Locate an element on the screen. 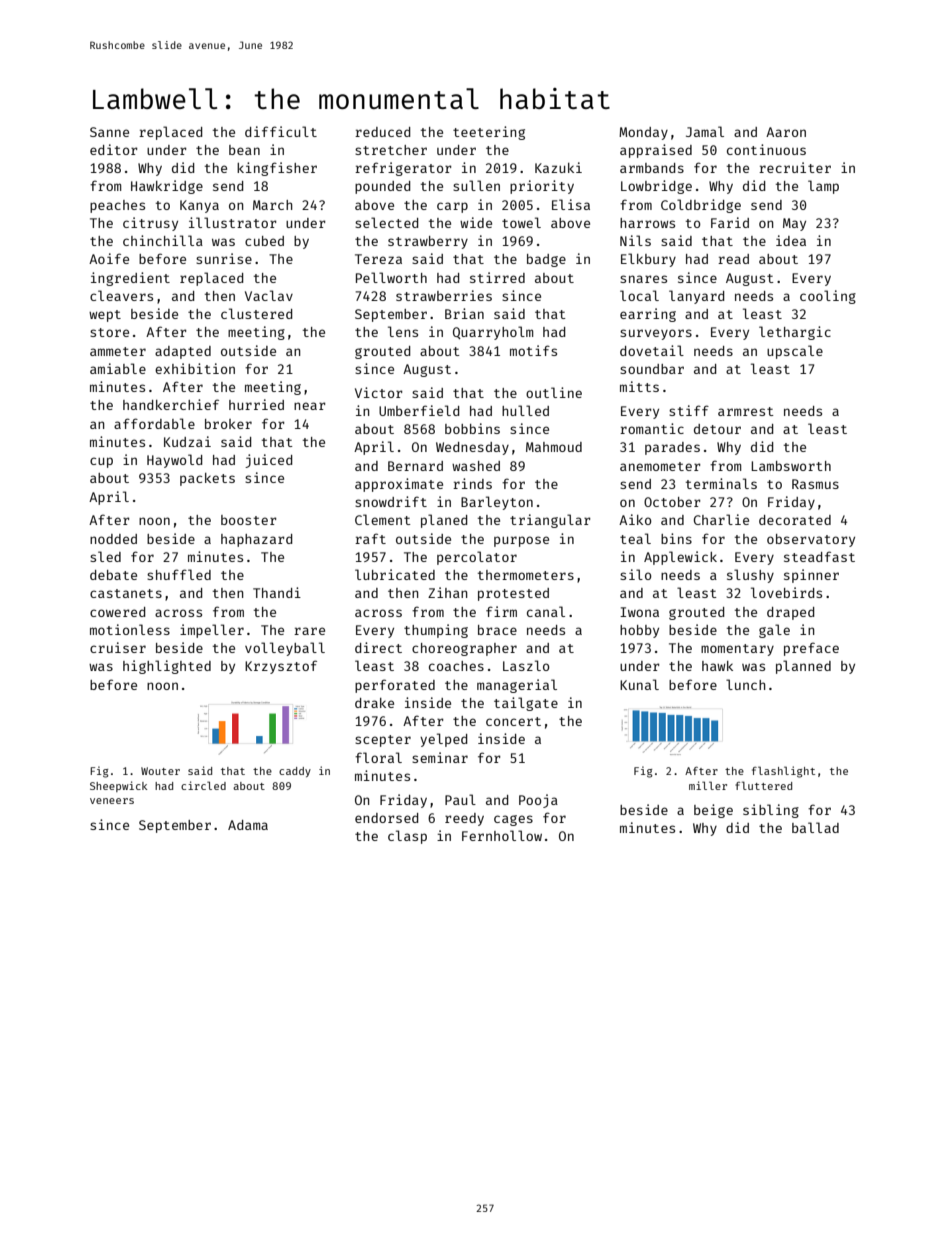  hobby is located at coordinates (639, 631).
